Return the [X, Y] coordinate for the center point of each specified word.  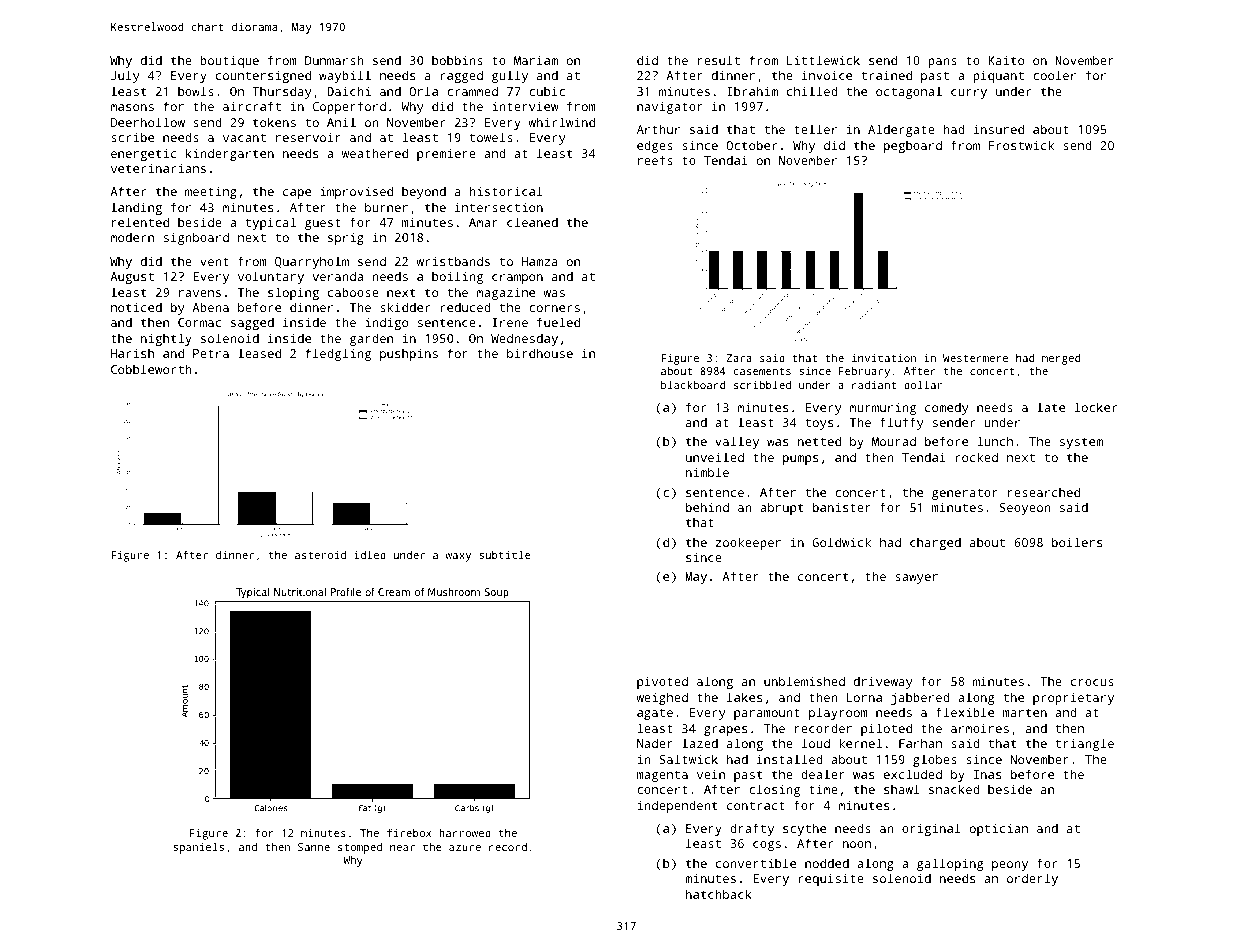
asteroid [320, 554]
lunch [995, 441]
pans [942, 63]
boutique [229, 61]
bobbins [457, 60]
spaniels [198, 848]
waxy [458, 557]
